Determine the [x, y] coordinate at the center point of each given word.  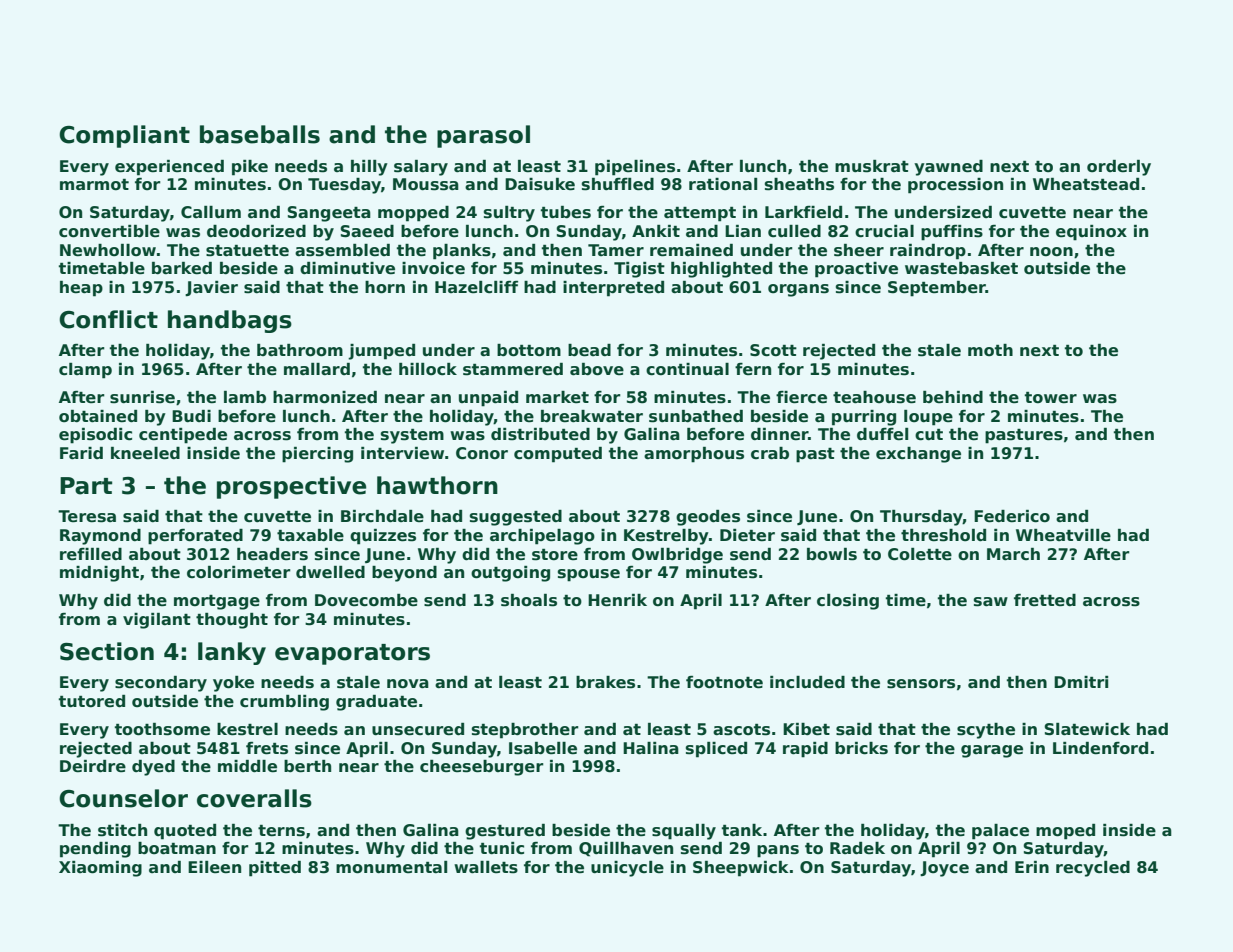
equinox [1091, 233]
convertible [109, 231]
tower [1051, 398]
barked [182, 268]
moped [1065, 832]
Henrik [617, 600]
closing [848, 602]
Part [86, 486]
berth [307, 766]
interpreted [613, 289]
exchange [918, 455]
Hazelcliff [476, 287]
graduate [376, 703]
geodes [708, 518]
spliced [716, 750]
